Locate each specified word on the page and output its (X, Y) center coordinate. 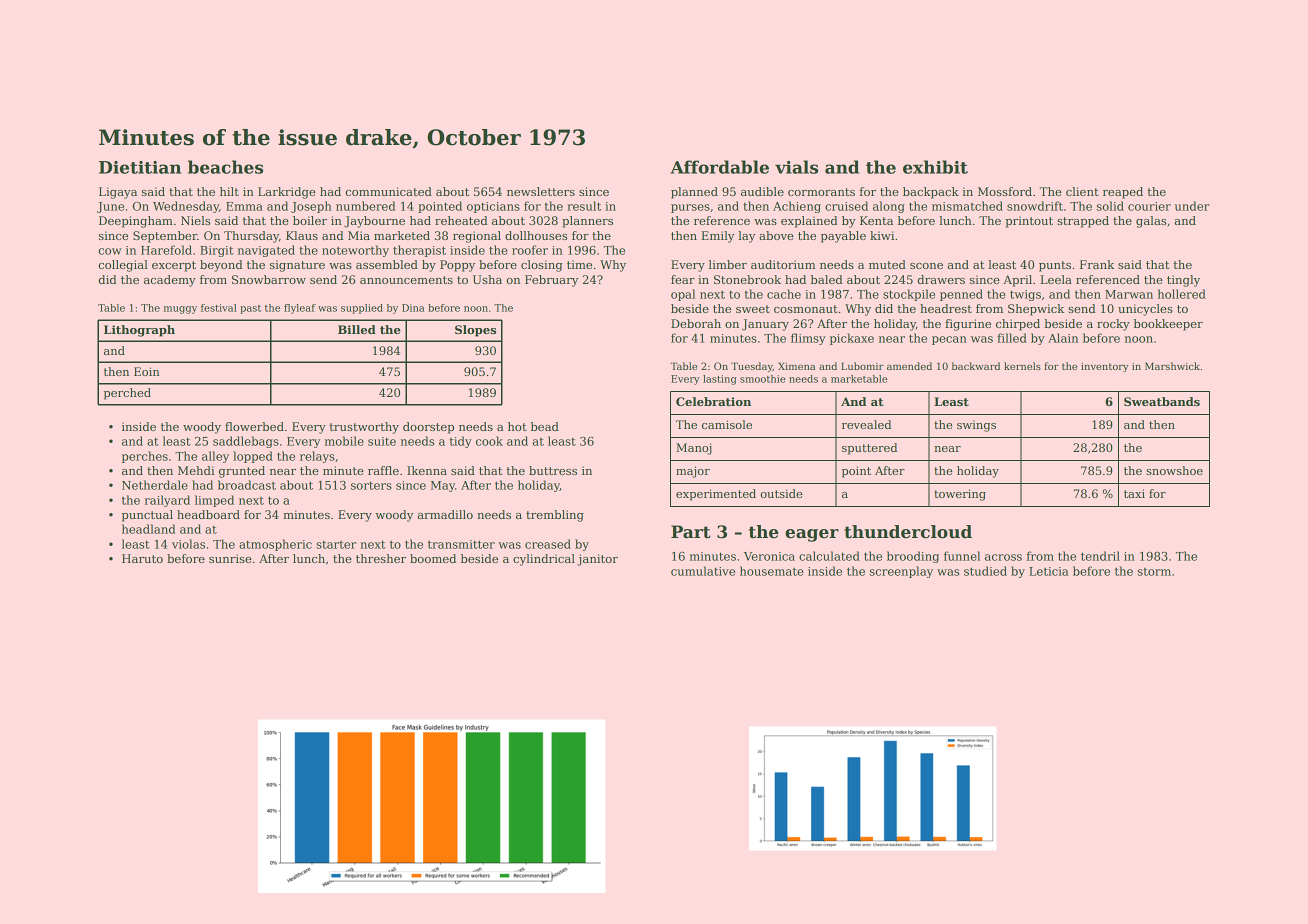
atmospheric (275, 545)
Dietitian (140, 167)
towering (960, 495)
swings (976, 426)
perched (127, 394)
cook (489, 441)
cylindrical (544, 560)
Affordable (719, 167)
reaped (1123, 193)
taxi (1134, 493)
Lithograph (139, 331)
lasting (720, 380)
